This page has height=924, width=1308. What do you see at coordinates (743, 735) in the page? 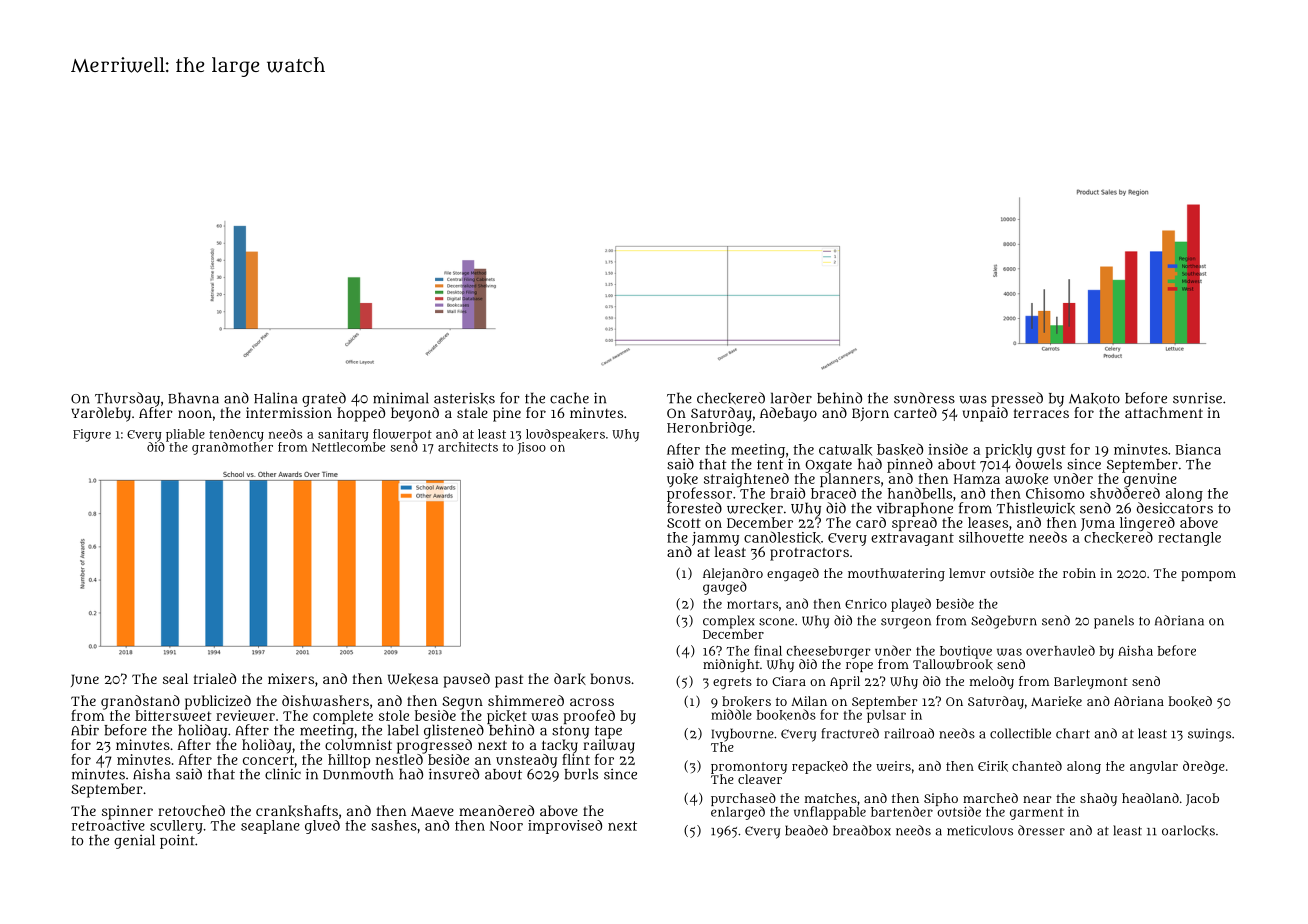
I see `Ivybourne` at bounding box center [743, 735].
